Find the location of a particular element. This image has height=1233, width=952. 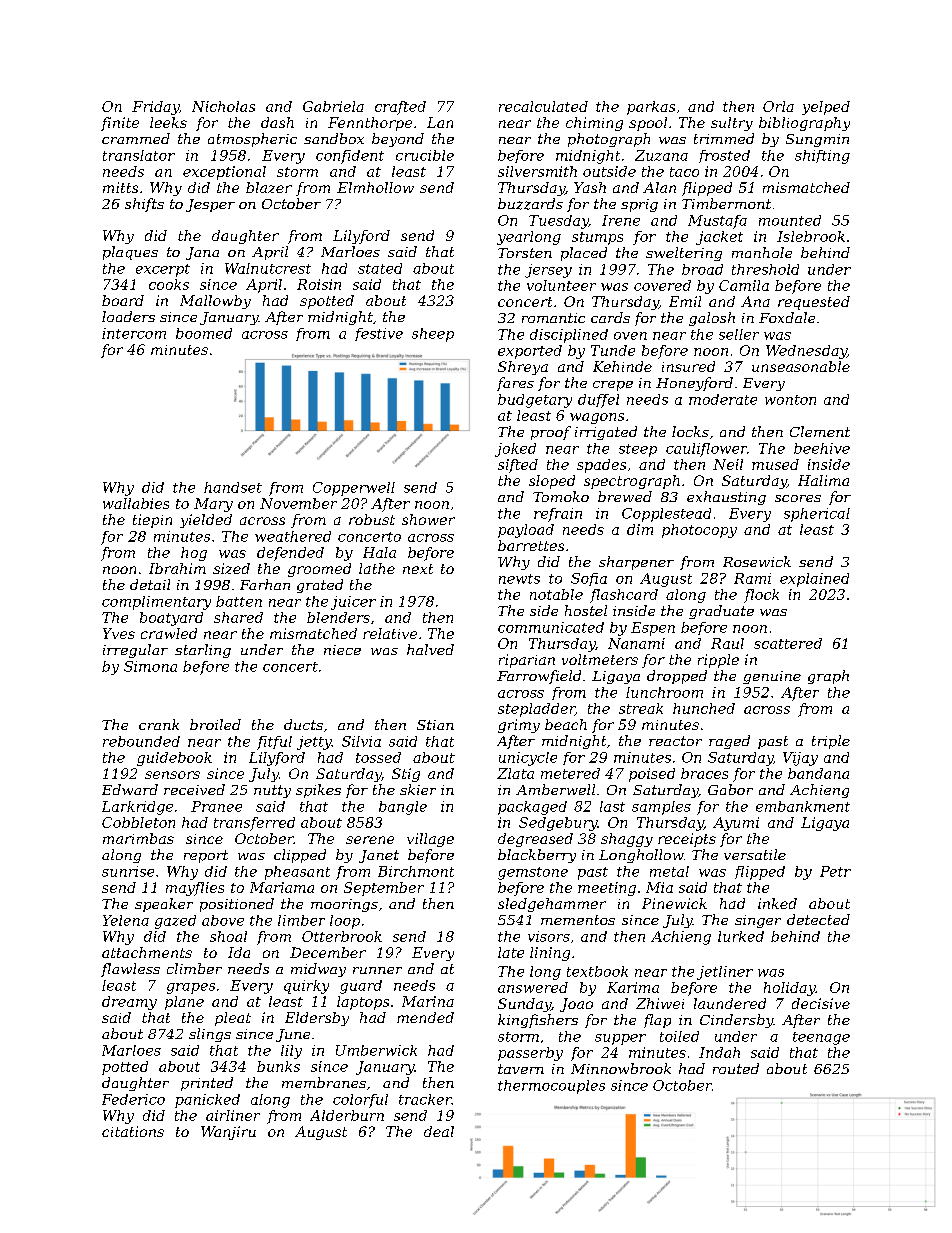

Orla is located at coordinates (778, 106).
